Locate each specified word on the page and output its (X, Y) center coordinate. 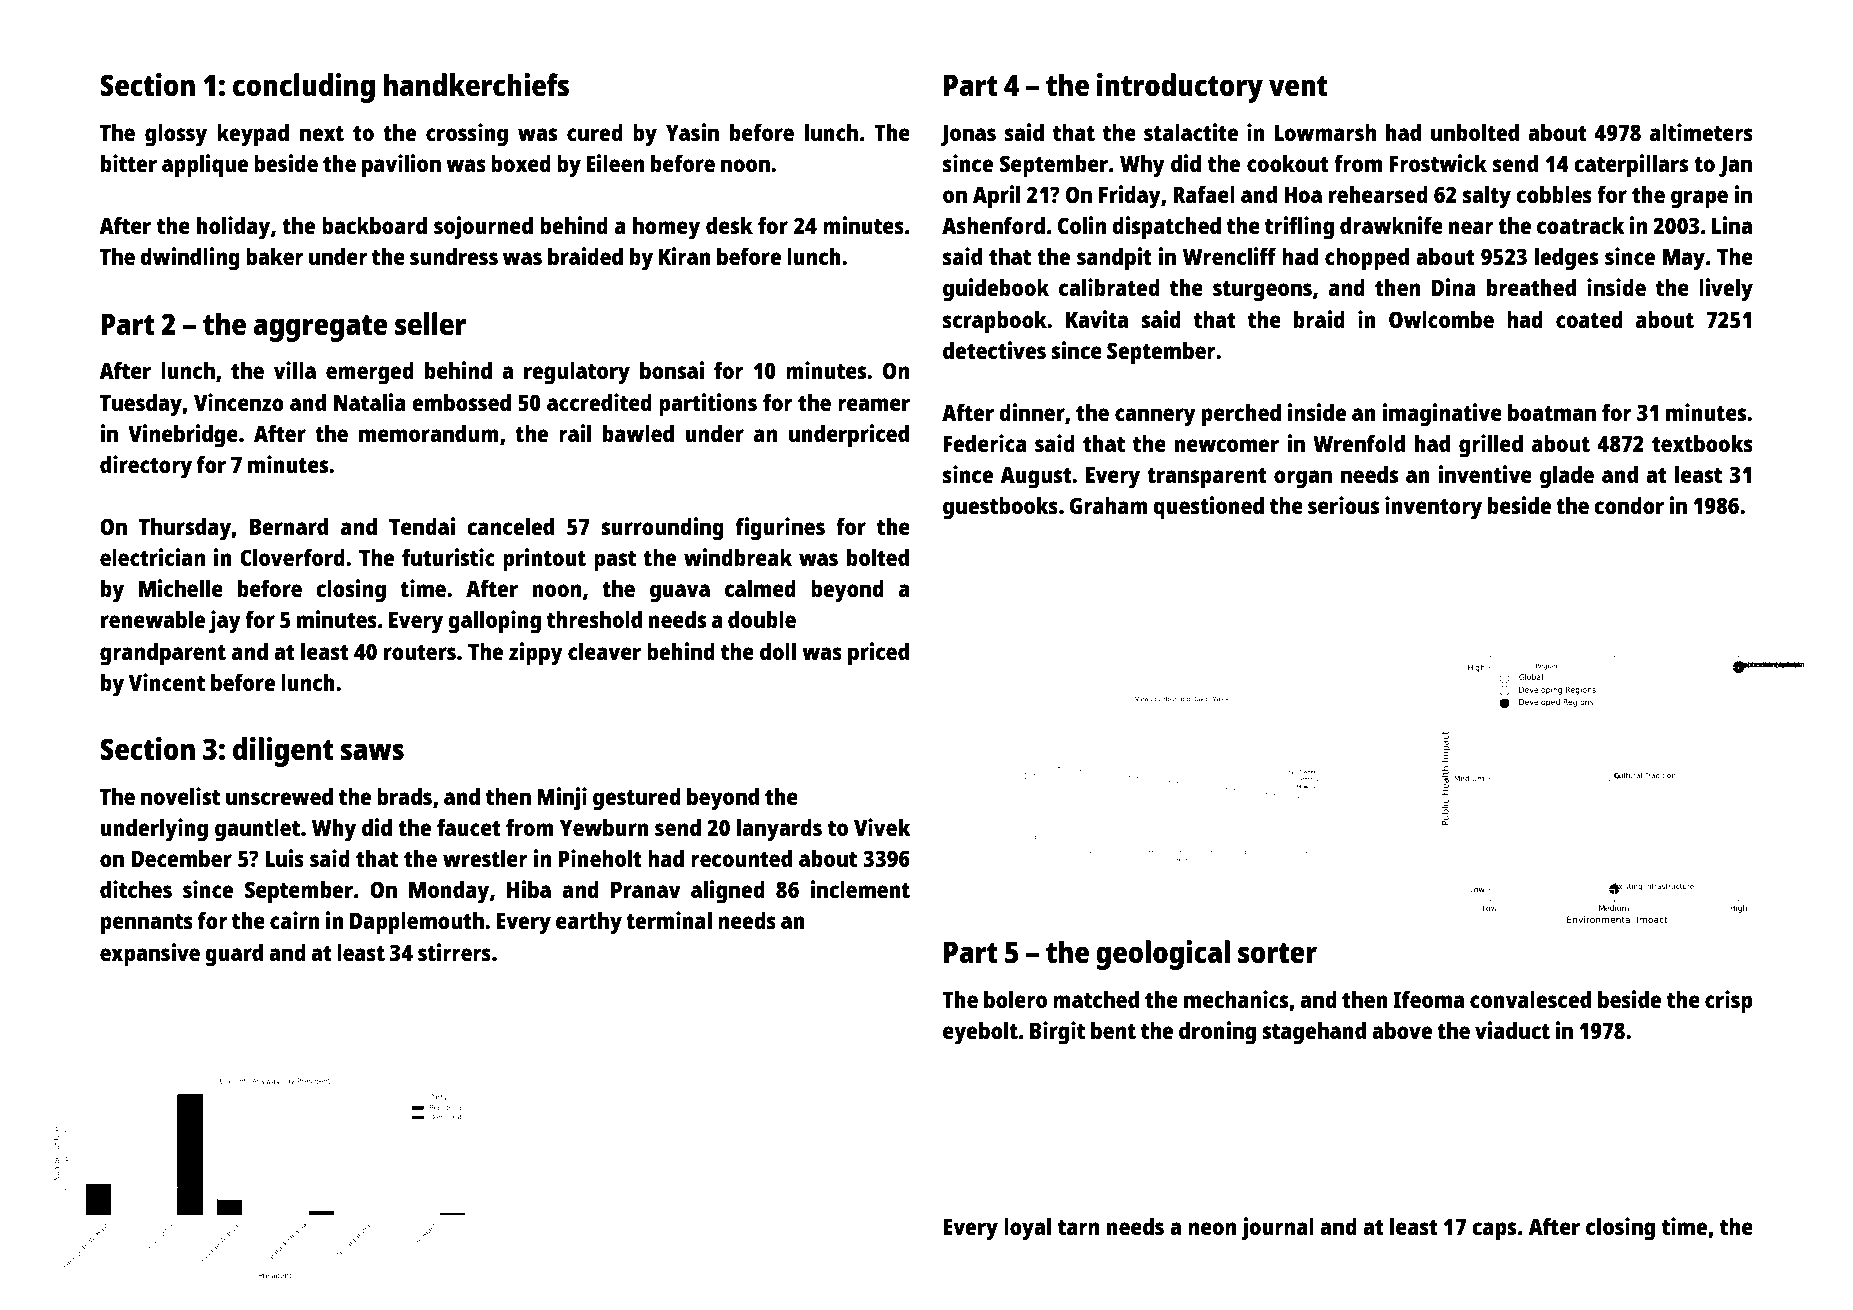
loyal (1027, 1229)
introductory (1180, 88)
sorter (1277, 953)
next (322, 133)
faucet (469, 827)
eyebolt (980, 1033)
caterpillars (1631, 166)
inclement (860, 889)
